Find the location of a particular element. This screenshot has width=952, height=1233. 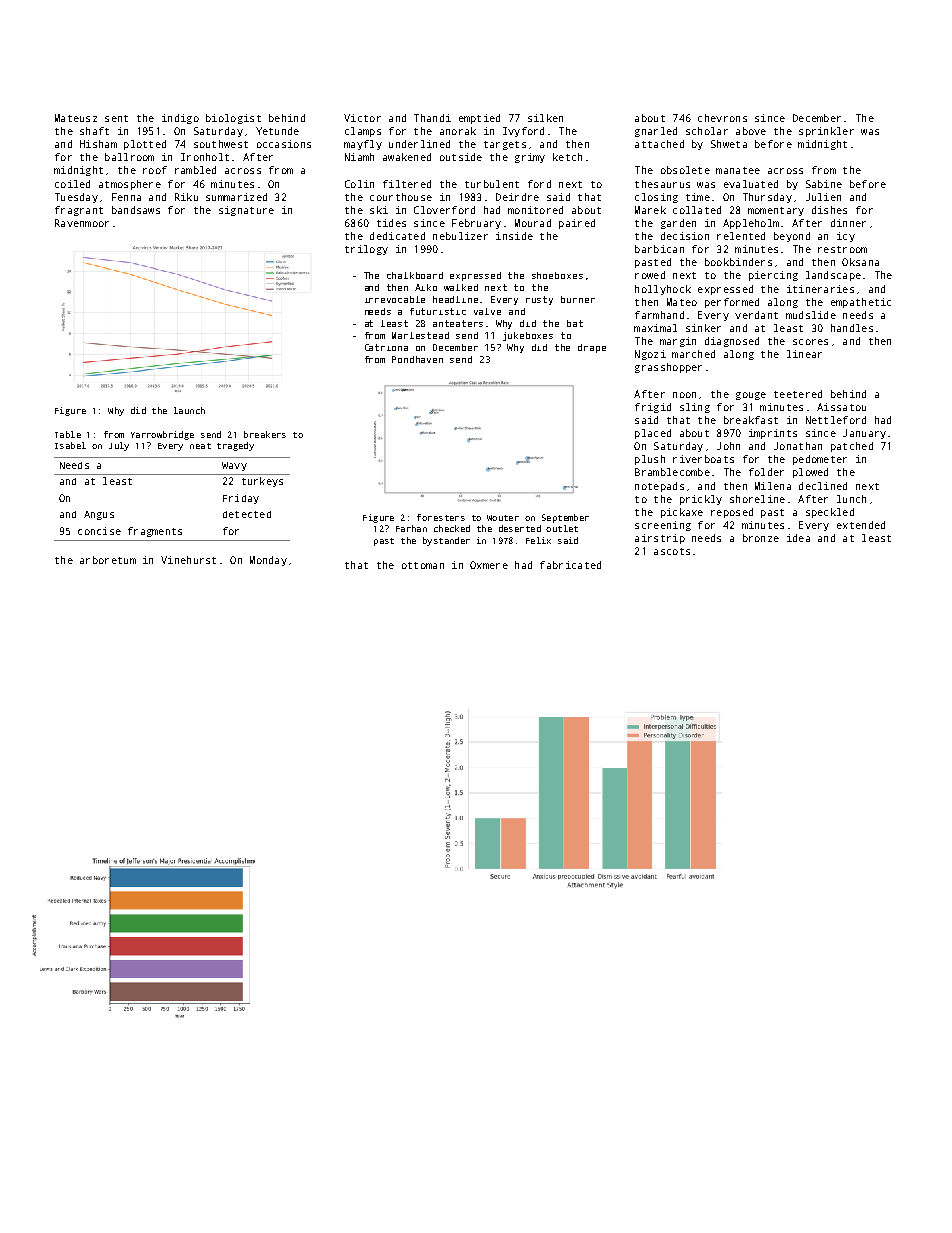

trilogy is located at coordinates (366, 250).
